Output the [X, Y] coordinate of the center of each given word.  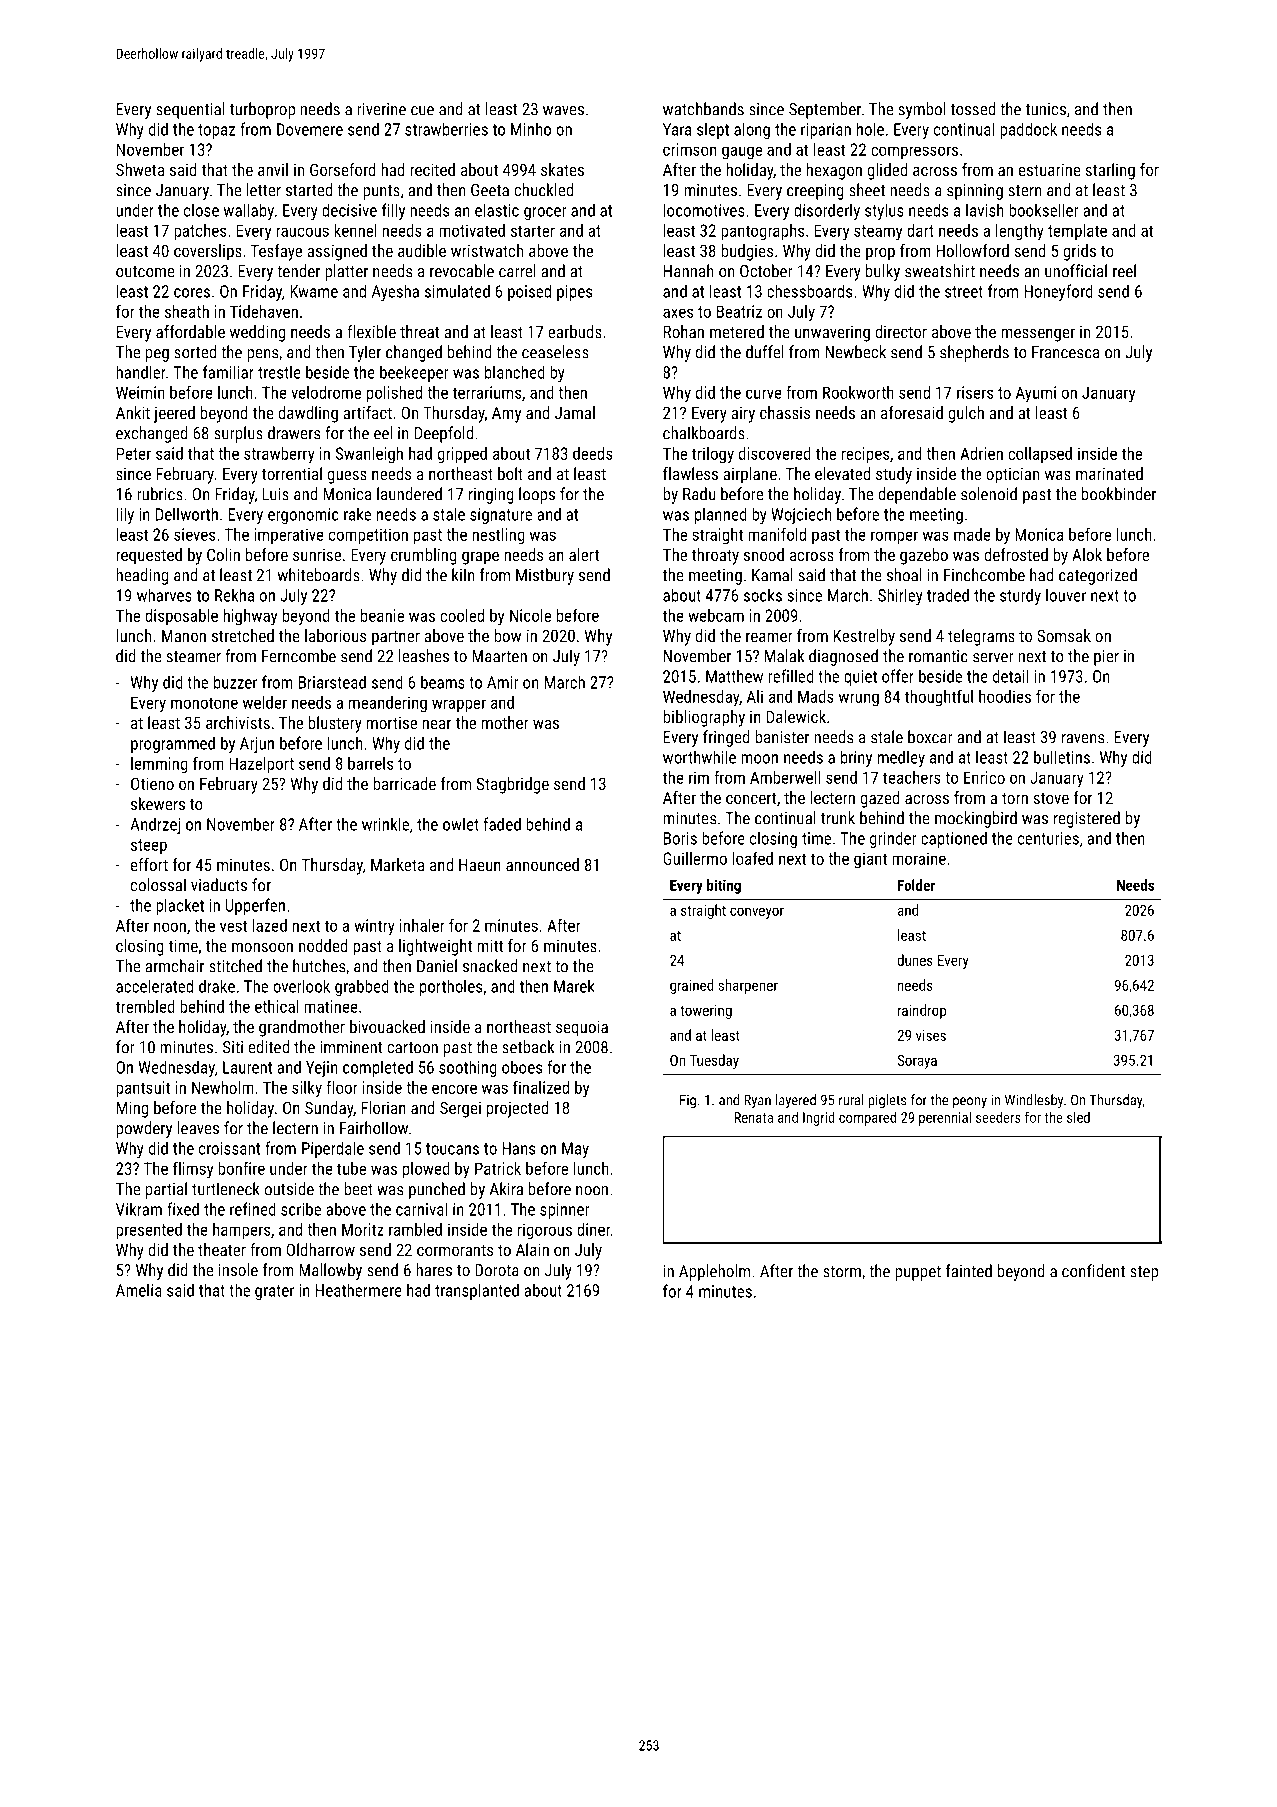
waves [563, 111]
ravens [1083, 739]
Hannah [689, 271]
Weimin [140, 392]
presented [149, 1231]
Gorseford [343, 169]
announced [542, 864]
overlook [301, 986]
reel [1124, 271]
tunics [1045, 109]
